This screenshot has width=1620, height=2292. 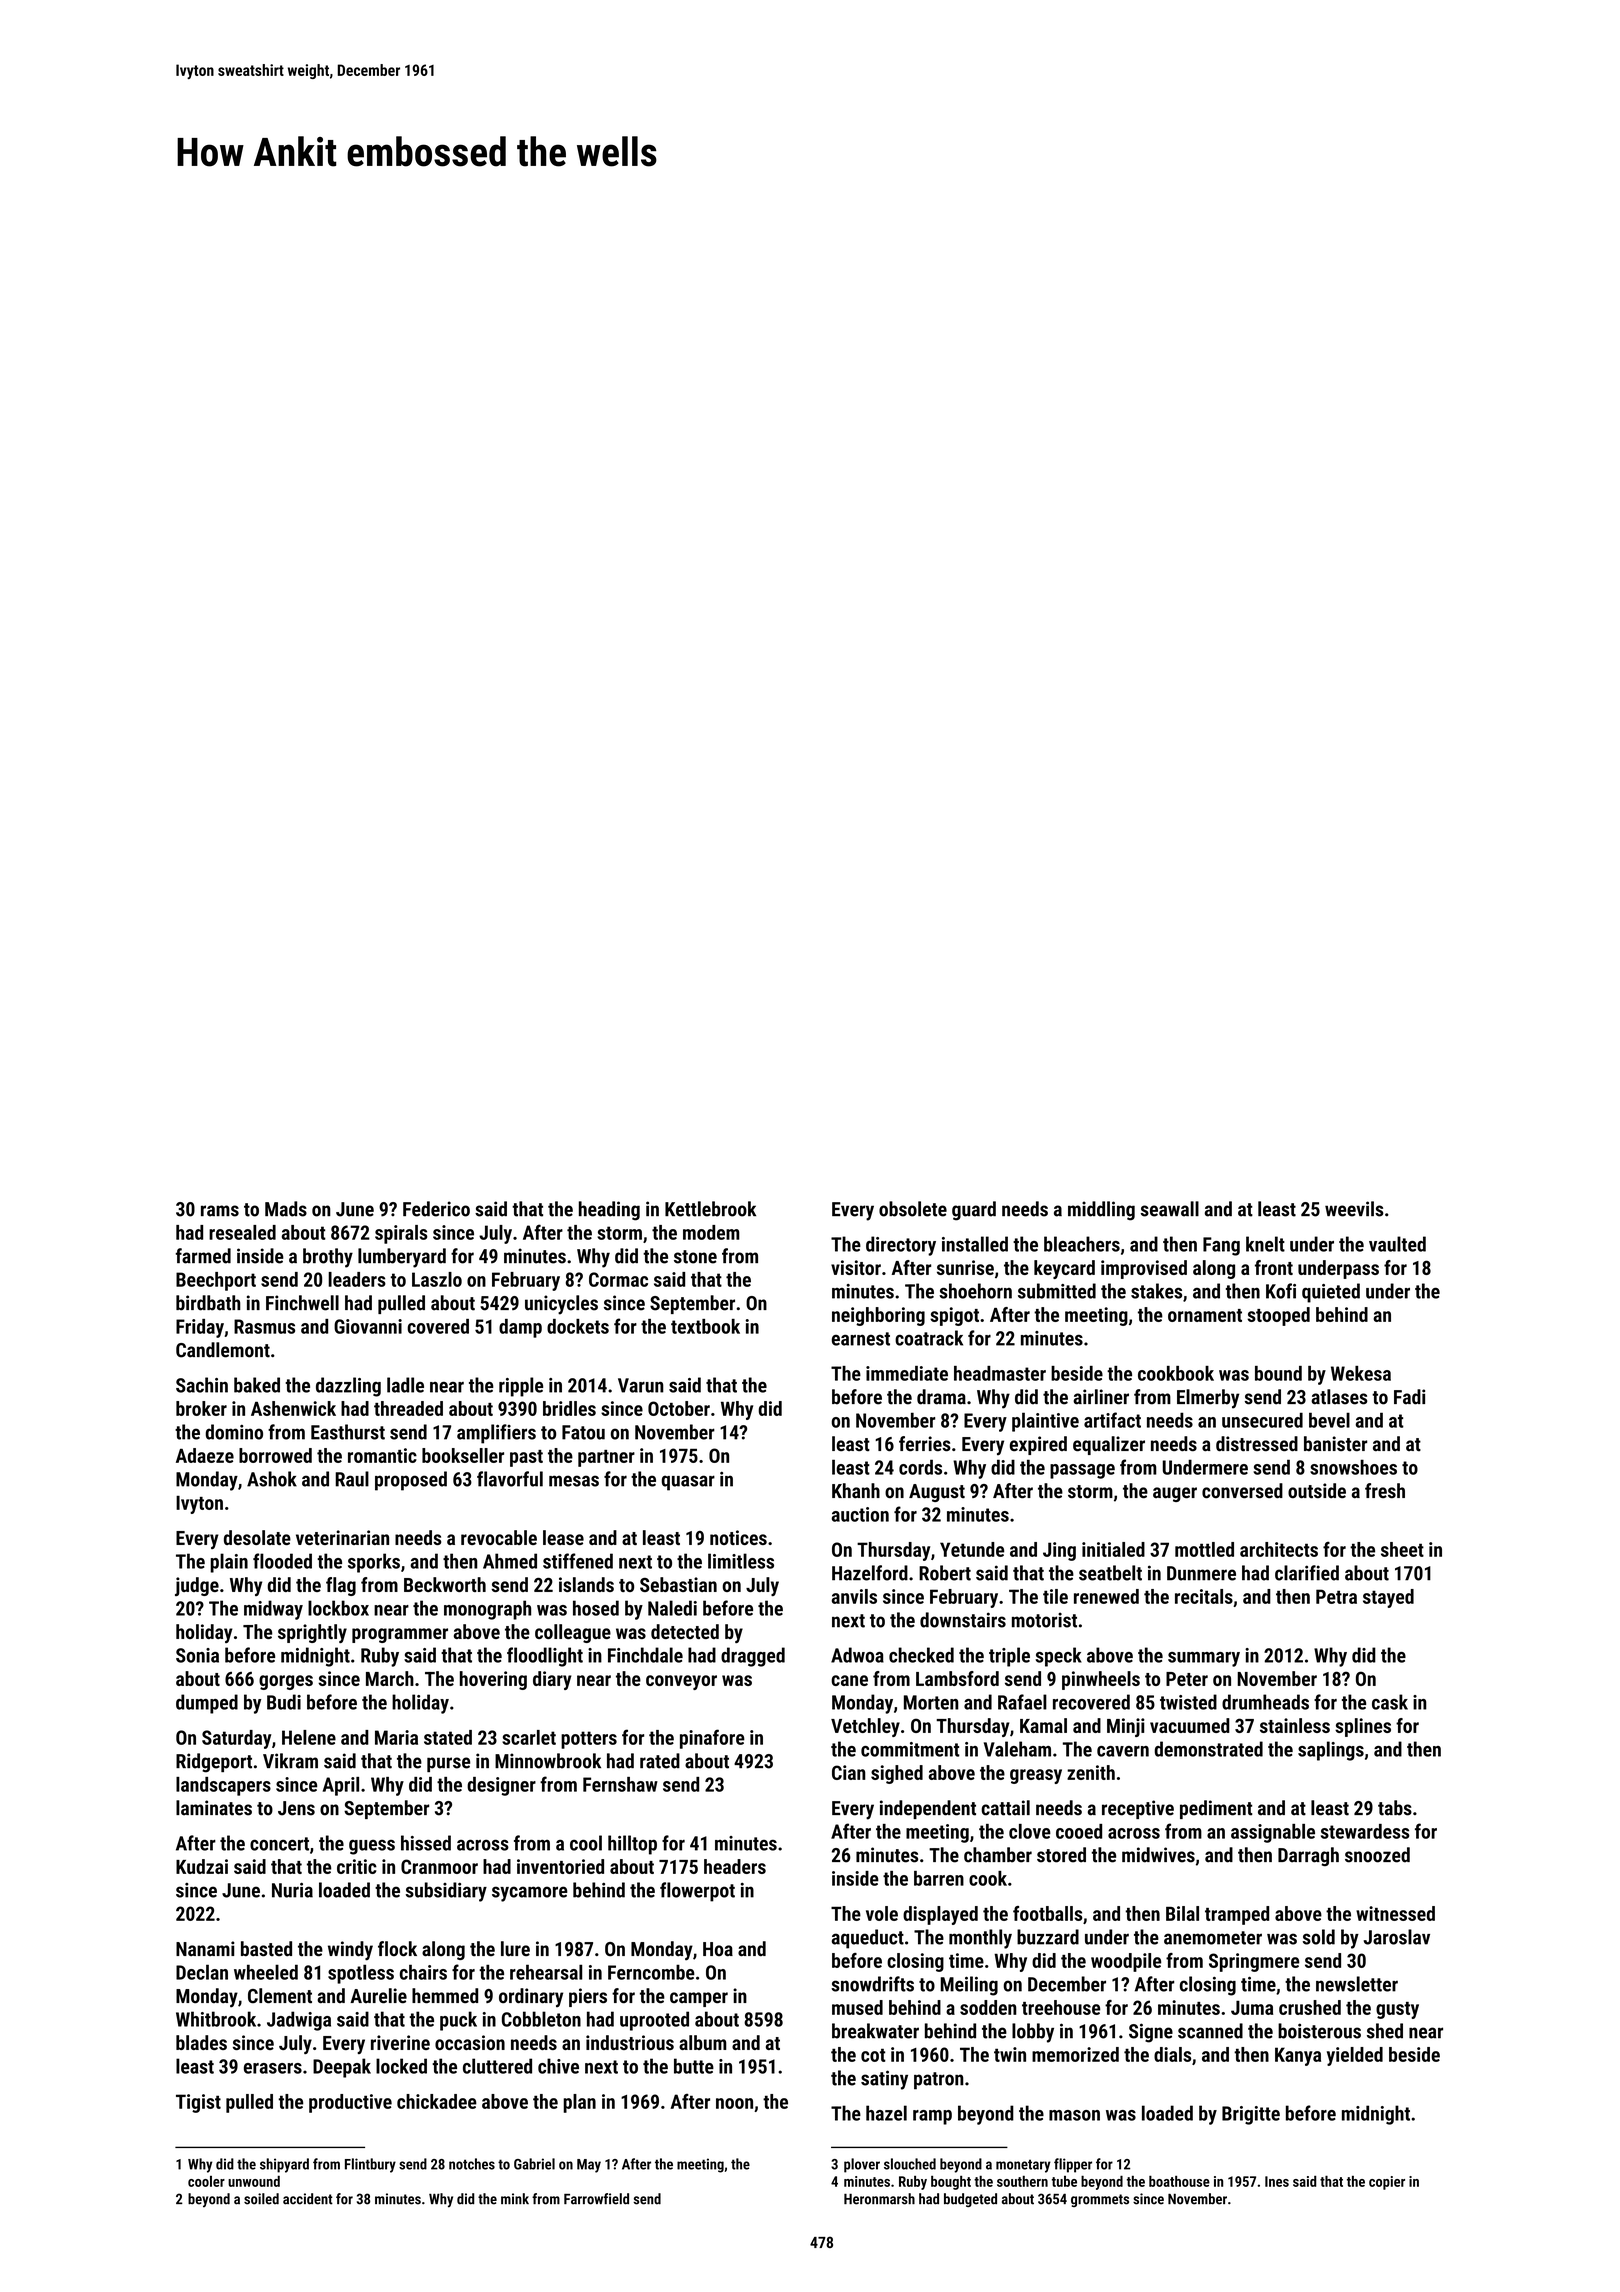 What do you see at coordinates (705, 1326) in the screenshot?
I see `textbook` at bounding box center [705, 1326].
